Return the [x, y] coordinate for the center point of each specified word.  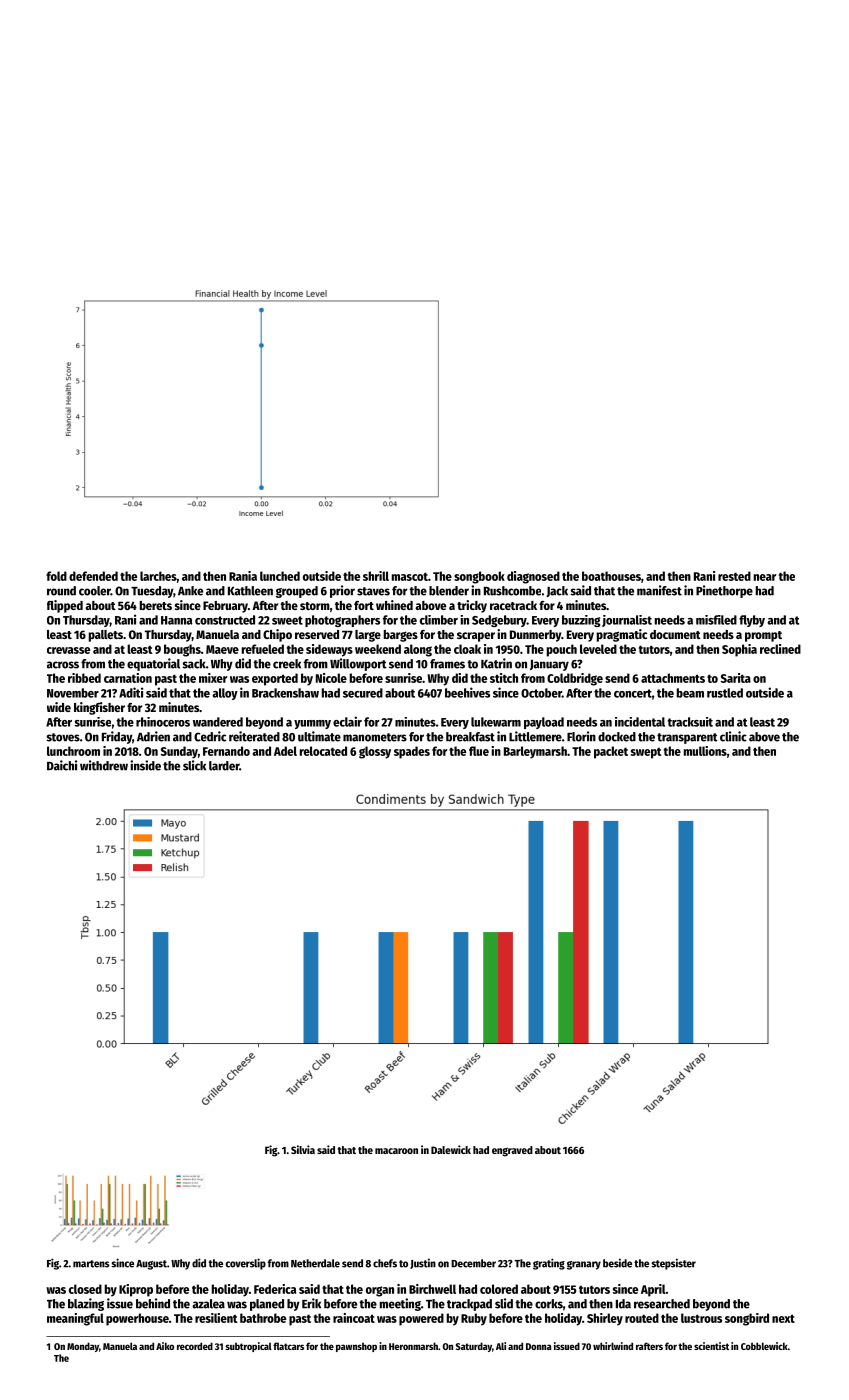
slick [194, 765]
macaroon [396, 1151]
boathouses [611, 576]
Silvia [303, 1149]
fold [56, 576]
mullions [705, 751]
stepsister [673, 1264]
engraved [512, 1151]
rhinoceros [163, 722]
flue [479, 751]
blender [449, 591]
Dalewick [451, 1149]
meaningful [75, 1319]
